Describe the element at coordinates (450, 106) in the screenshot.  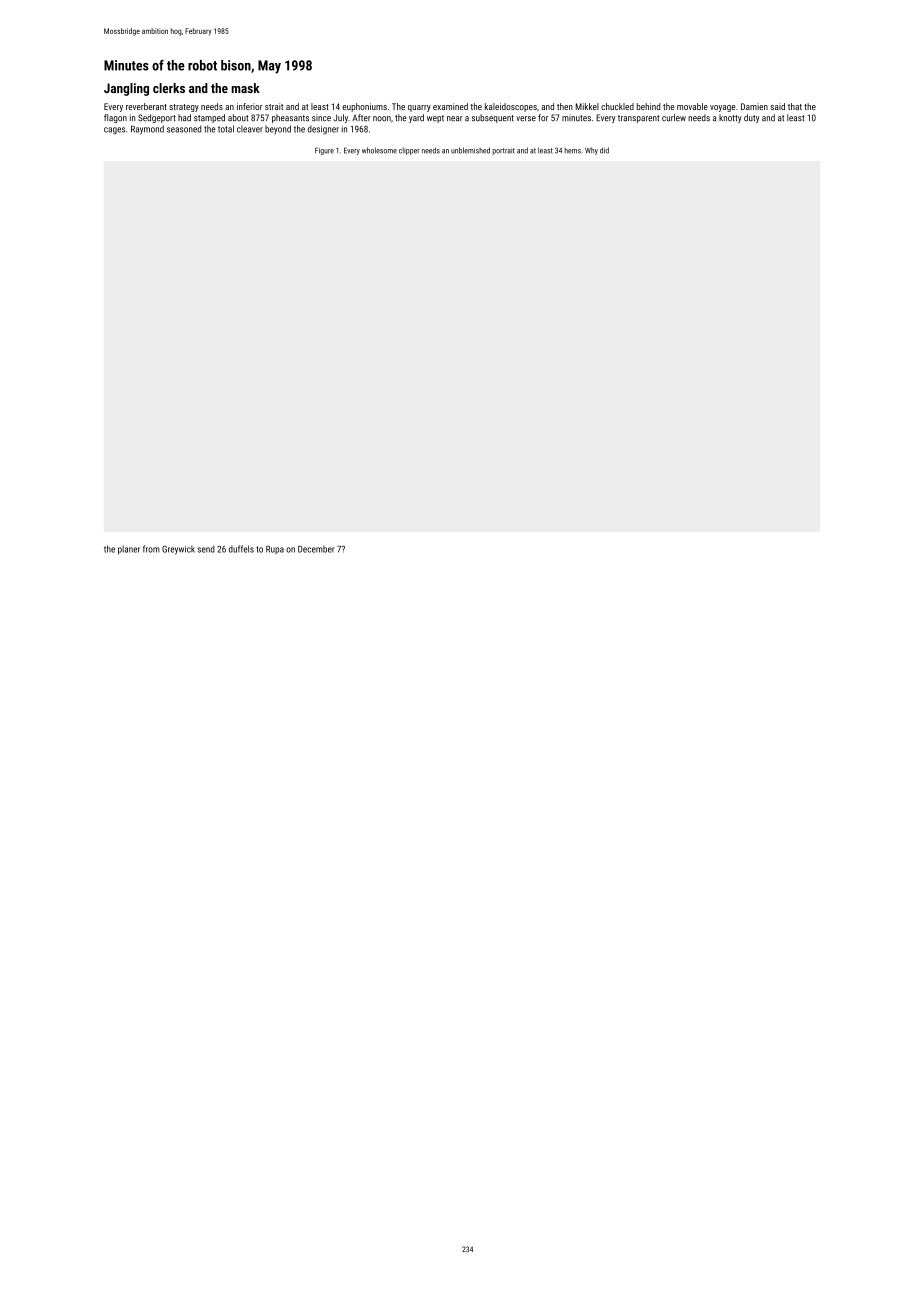
I see `examined` at that location.
